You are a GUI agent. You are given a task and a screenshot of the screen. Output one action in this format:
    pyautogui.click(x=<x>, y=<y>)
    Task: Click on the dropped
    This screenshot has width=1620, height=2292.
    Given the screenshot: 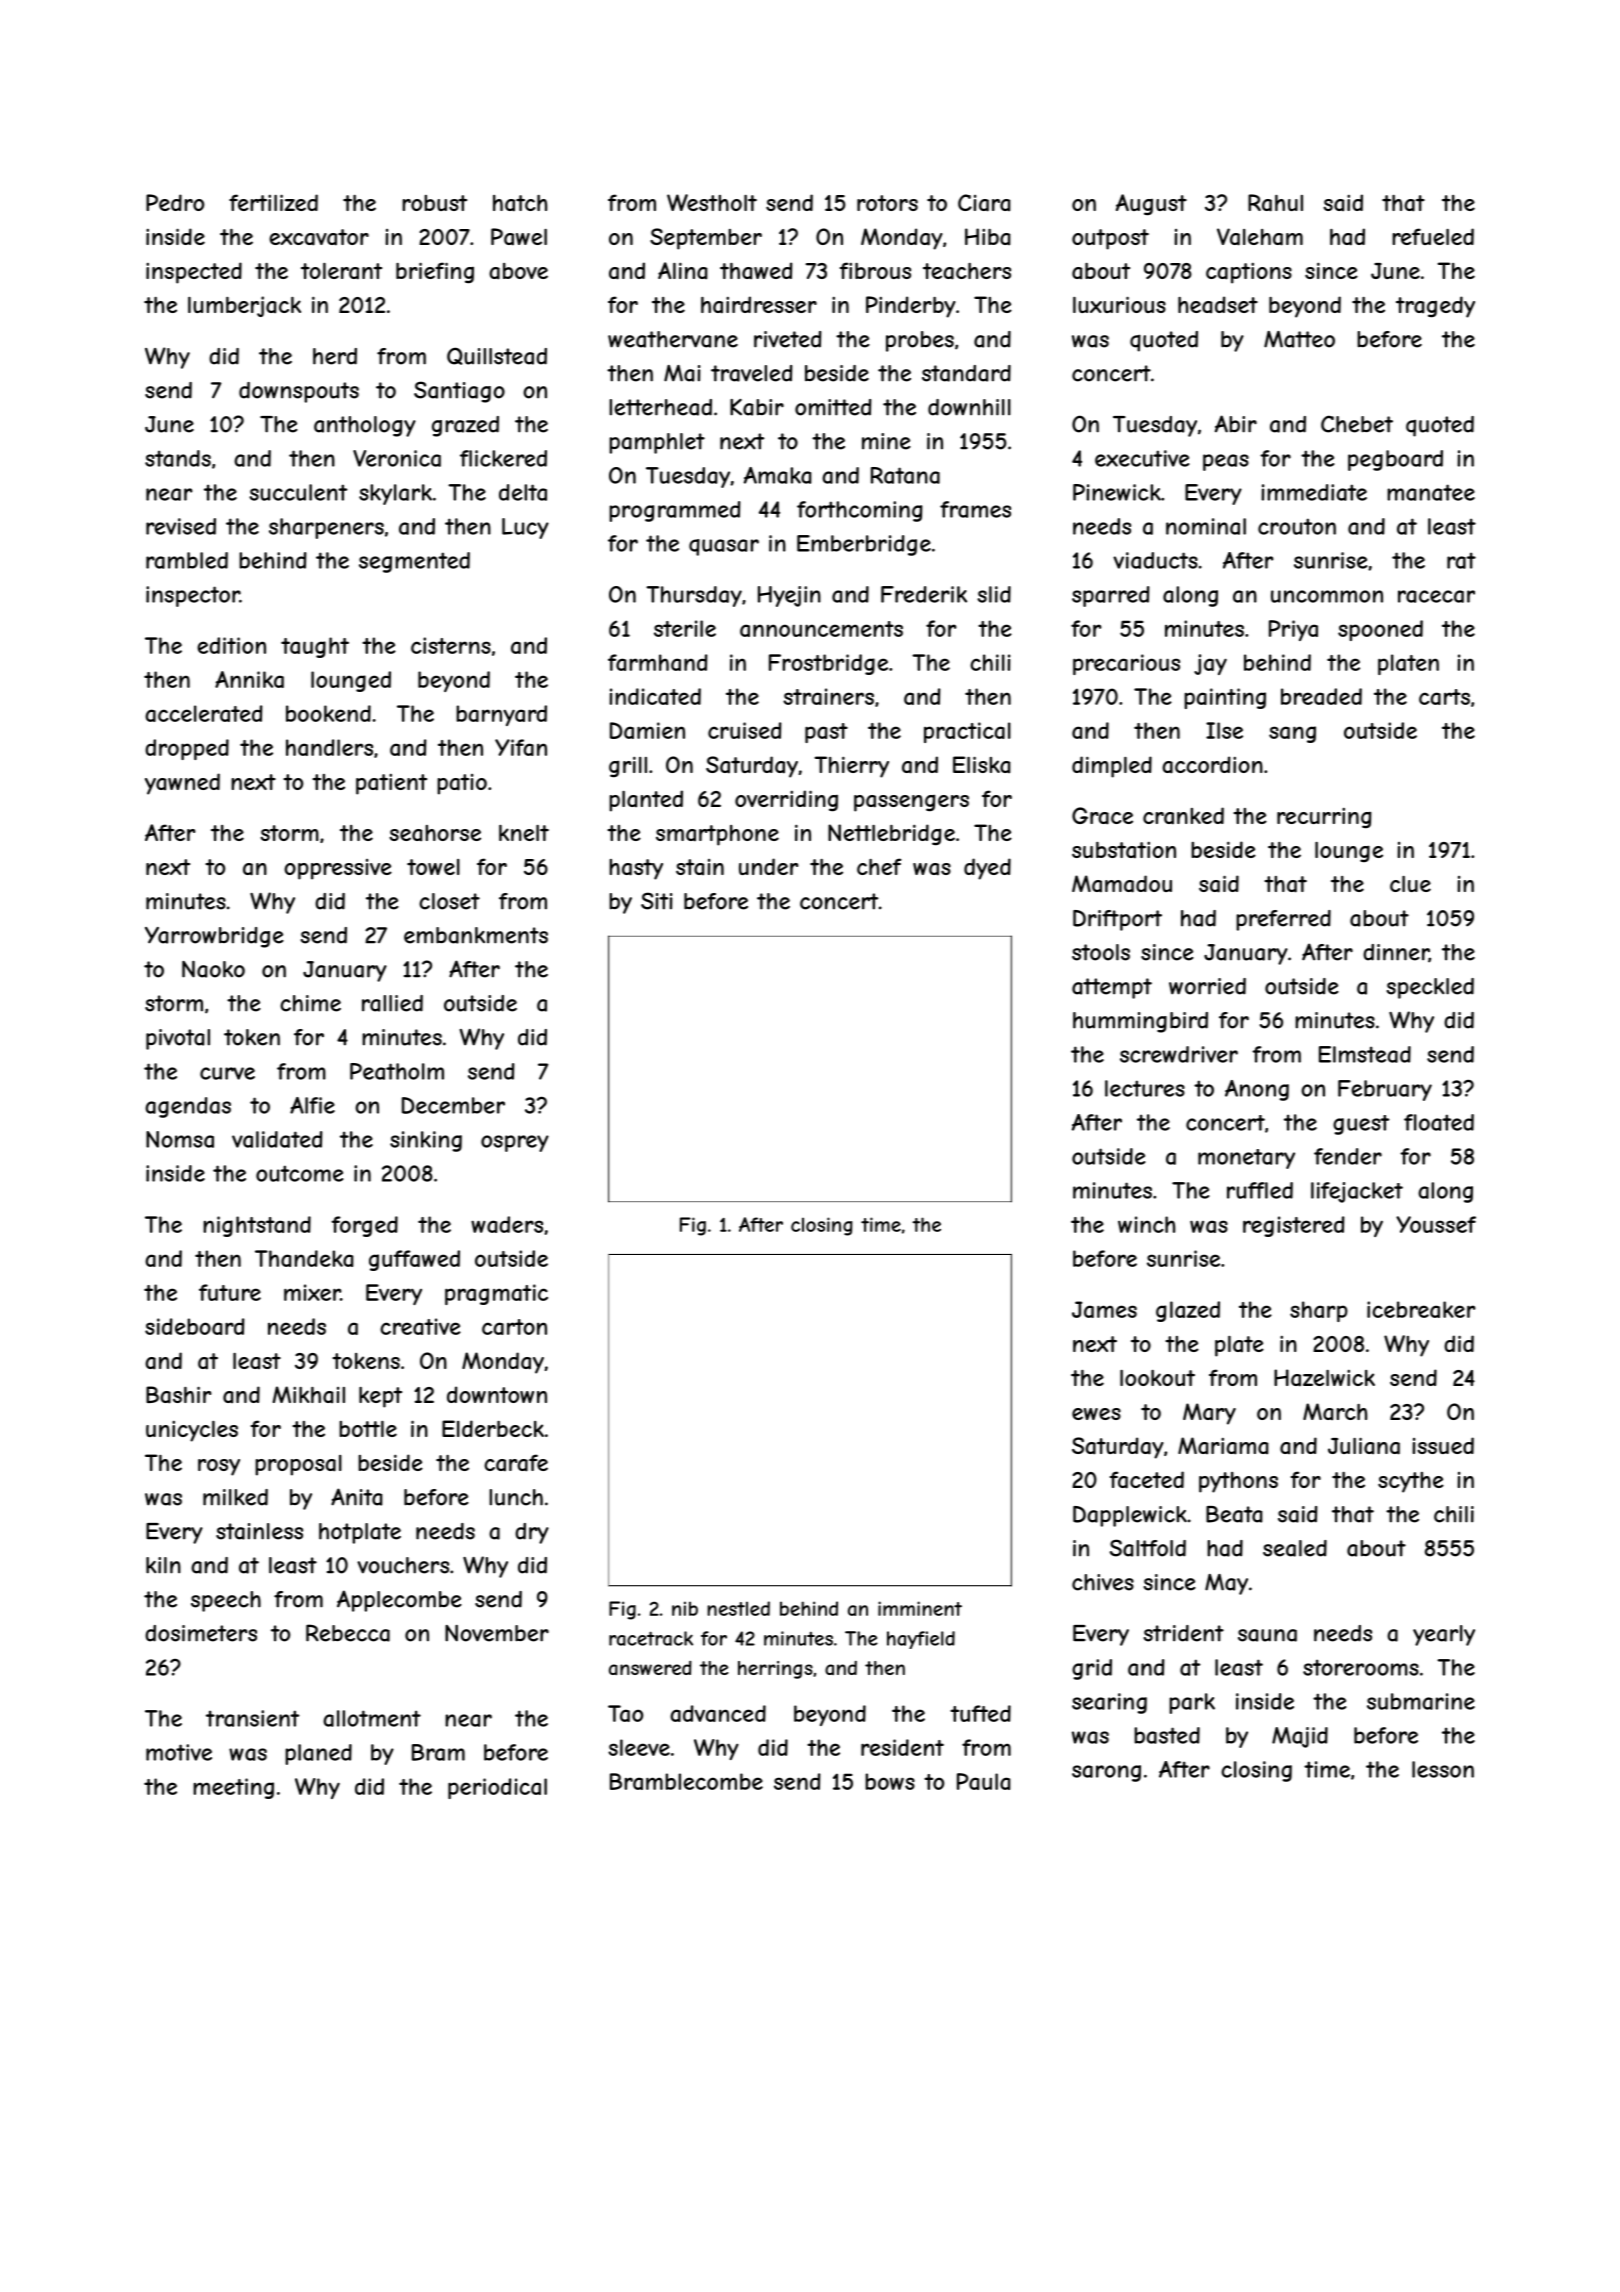 What is the action you would take?
    pyautogui.click(x=187, y=749)
